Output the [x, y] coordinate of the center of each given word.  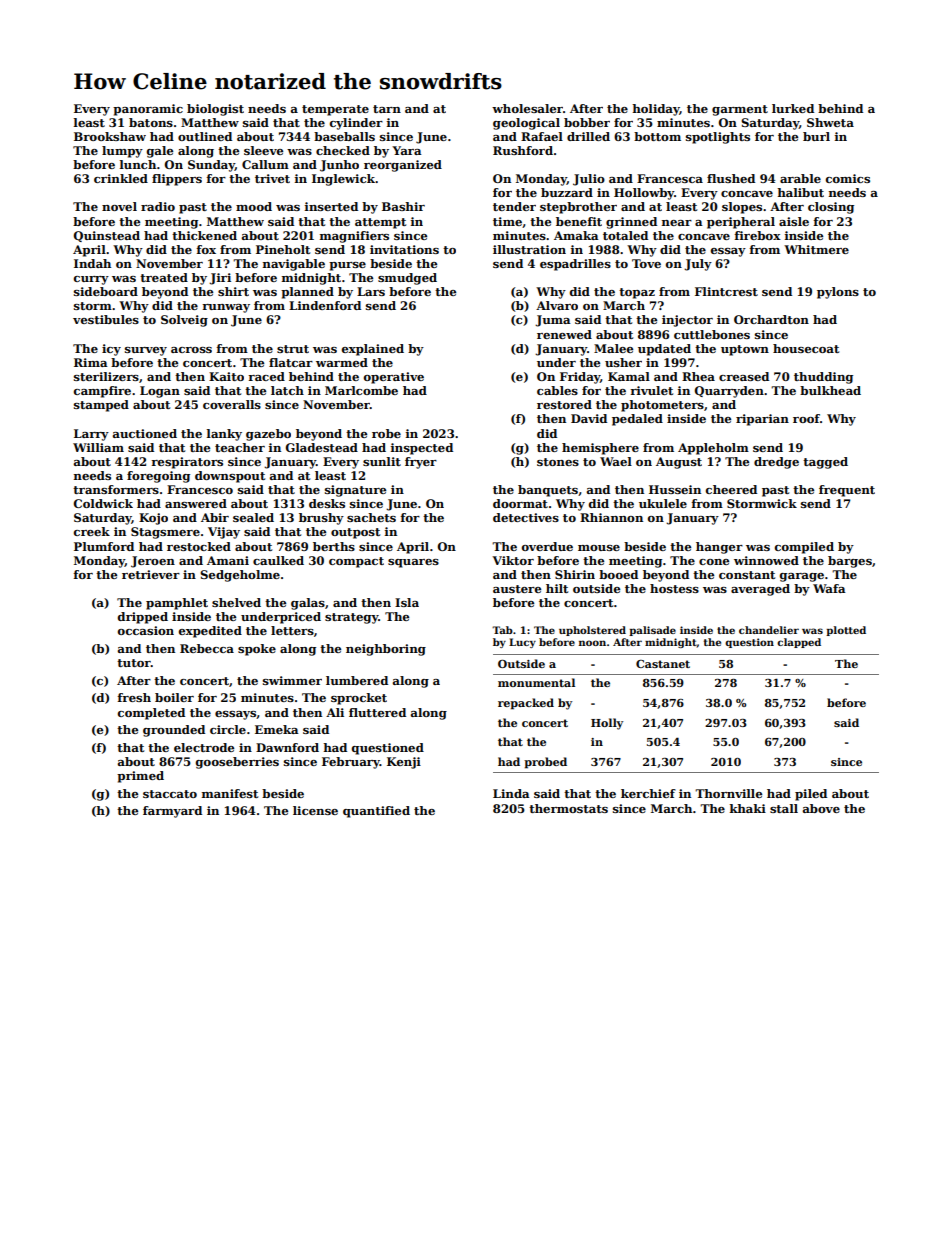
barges [850, 562]
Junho [339, 166]
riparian [762, 420]
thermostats [568, 808]
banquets [548, 491]
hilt [557, 588]
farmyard [172, 812]
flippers [177, 180]
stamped [101, 406]
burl [816, 136]
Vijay [224, 533]
